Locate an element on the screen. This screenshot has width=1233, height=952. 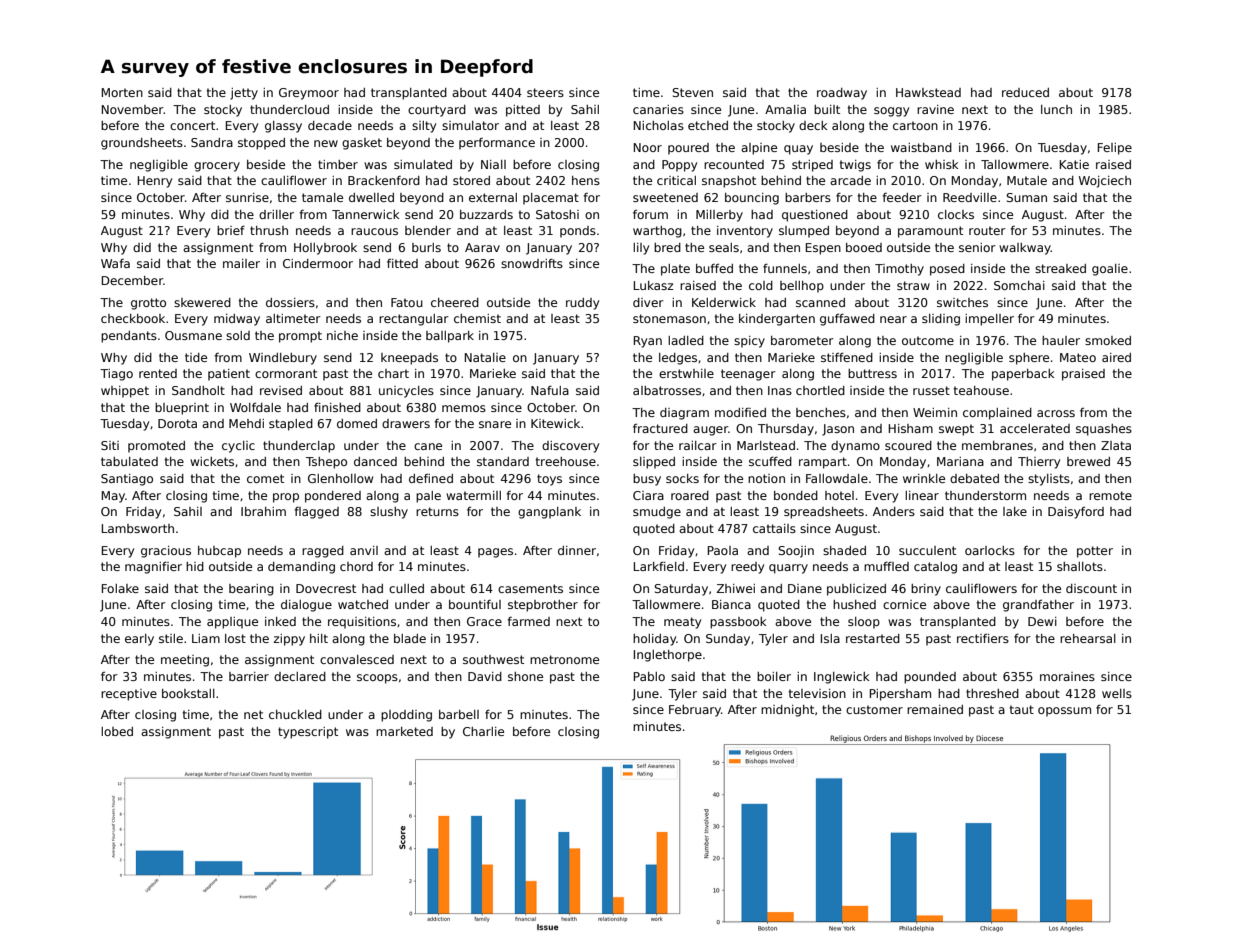
remained is located at coordinates (935, 709).
